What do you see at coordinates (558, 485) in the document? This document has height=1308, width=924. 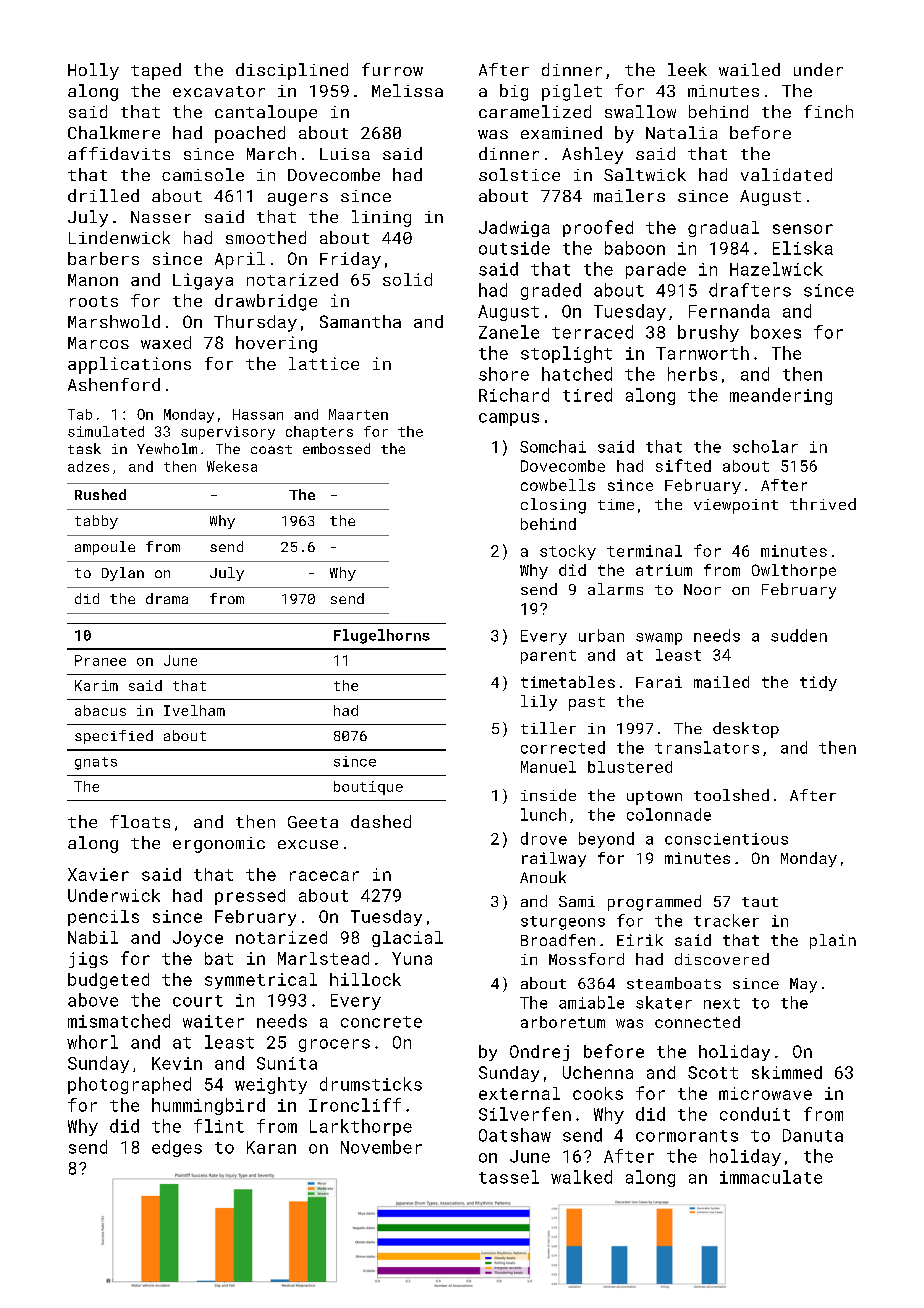 I see `cowbells` at bounding box center [558, 485].
